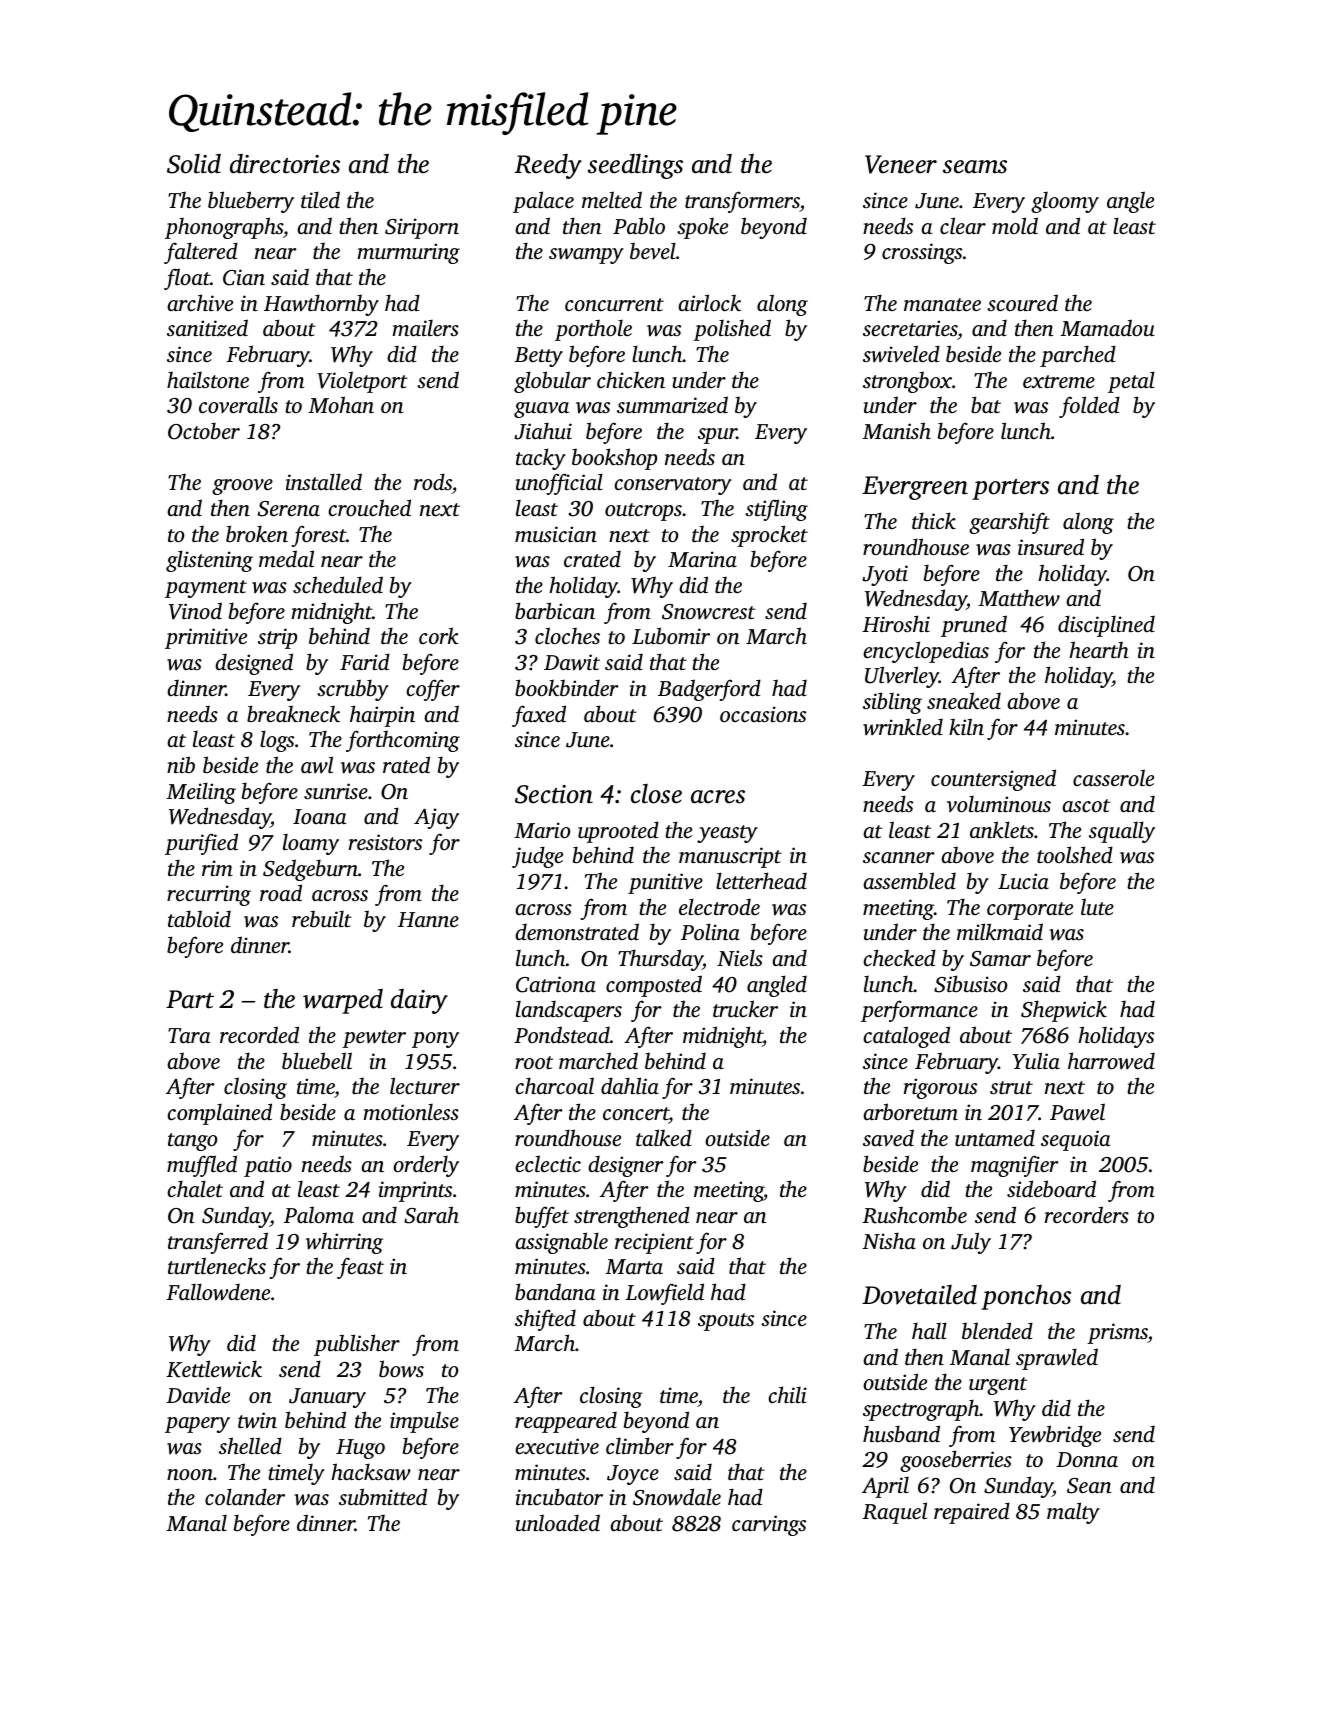 The image size is (1322, 1711). What do you see at coordinates (635, 166) in the screenshot?
I see `seedlings` at bounding box center [635, 166].
